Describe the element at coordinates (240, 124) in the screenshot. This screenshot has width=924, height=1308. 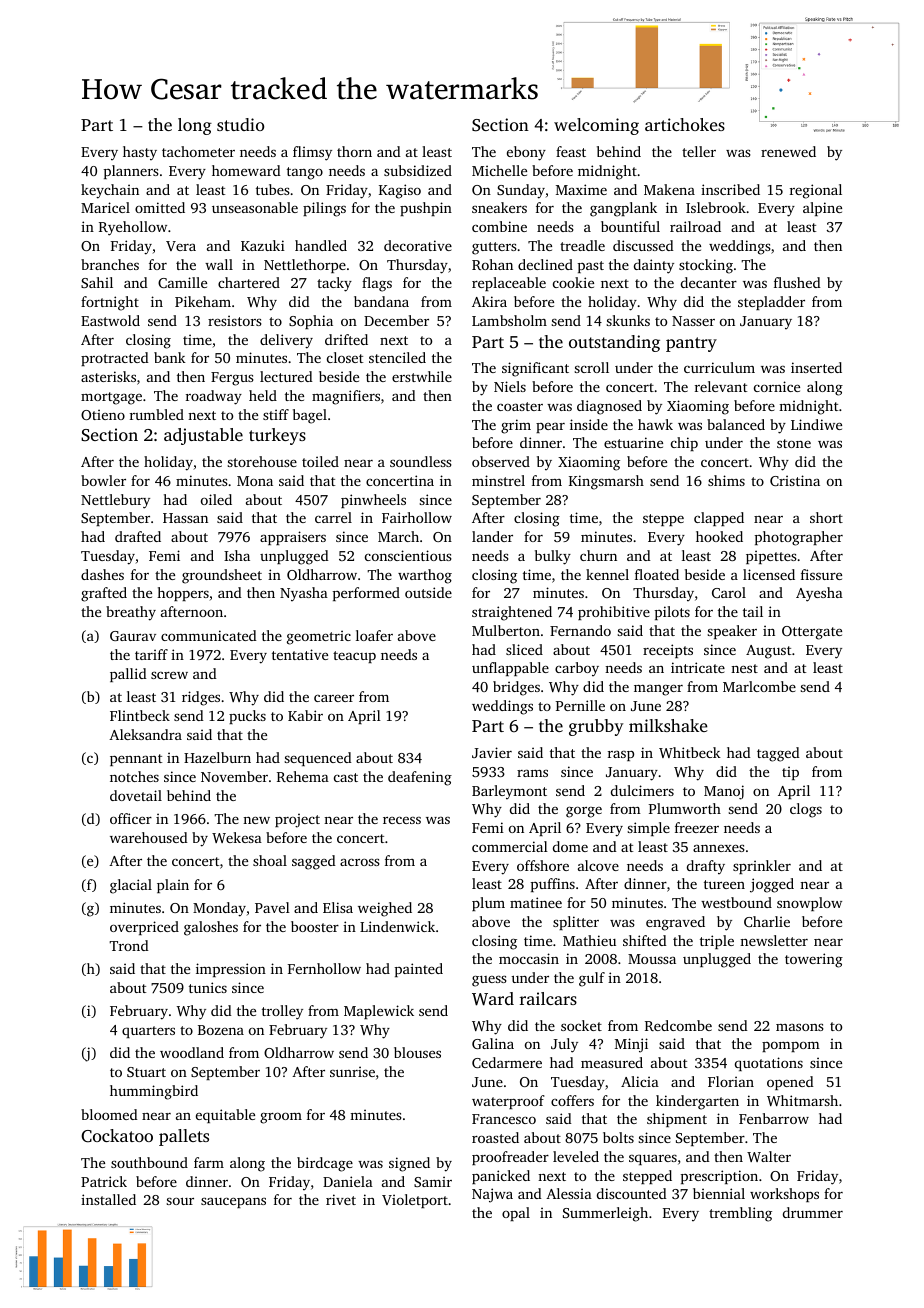
I see `studio` at that location.
